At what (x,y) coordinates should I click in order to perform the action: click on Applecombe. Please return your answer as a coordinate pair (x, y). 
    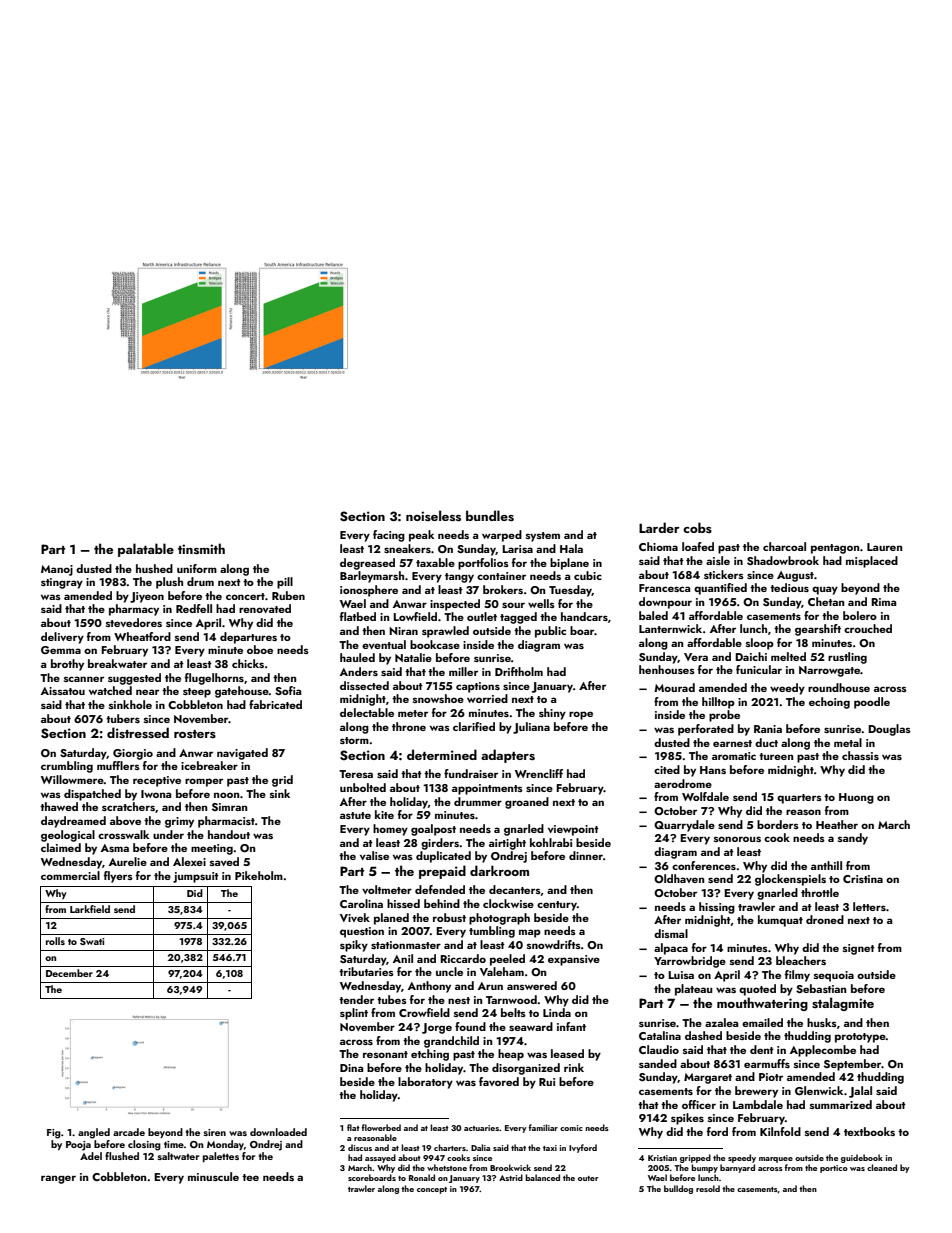
    Looking at the image, I should click on (823, 1051).
